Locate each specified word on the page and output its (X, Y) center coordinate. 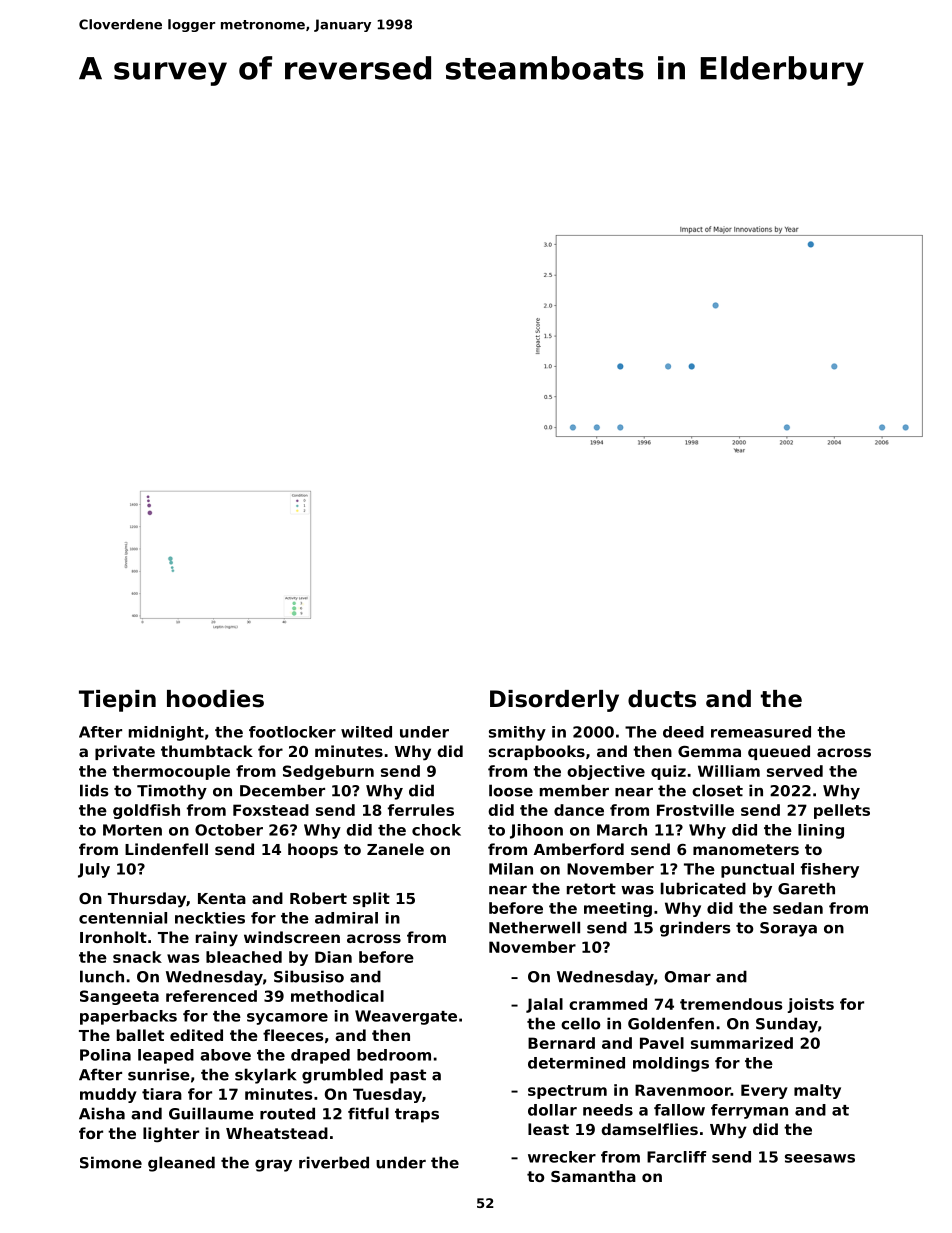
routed (287, 1113)
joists (810, 1005)
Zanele (395, 849)
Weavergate (406, 1017)
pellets (842, 811)
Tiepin (117, 701)
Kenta (222, 898)
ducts (662, 699)
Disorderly (554, 701)
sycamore (287, 1019)
